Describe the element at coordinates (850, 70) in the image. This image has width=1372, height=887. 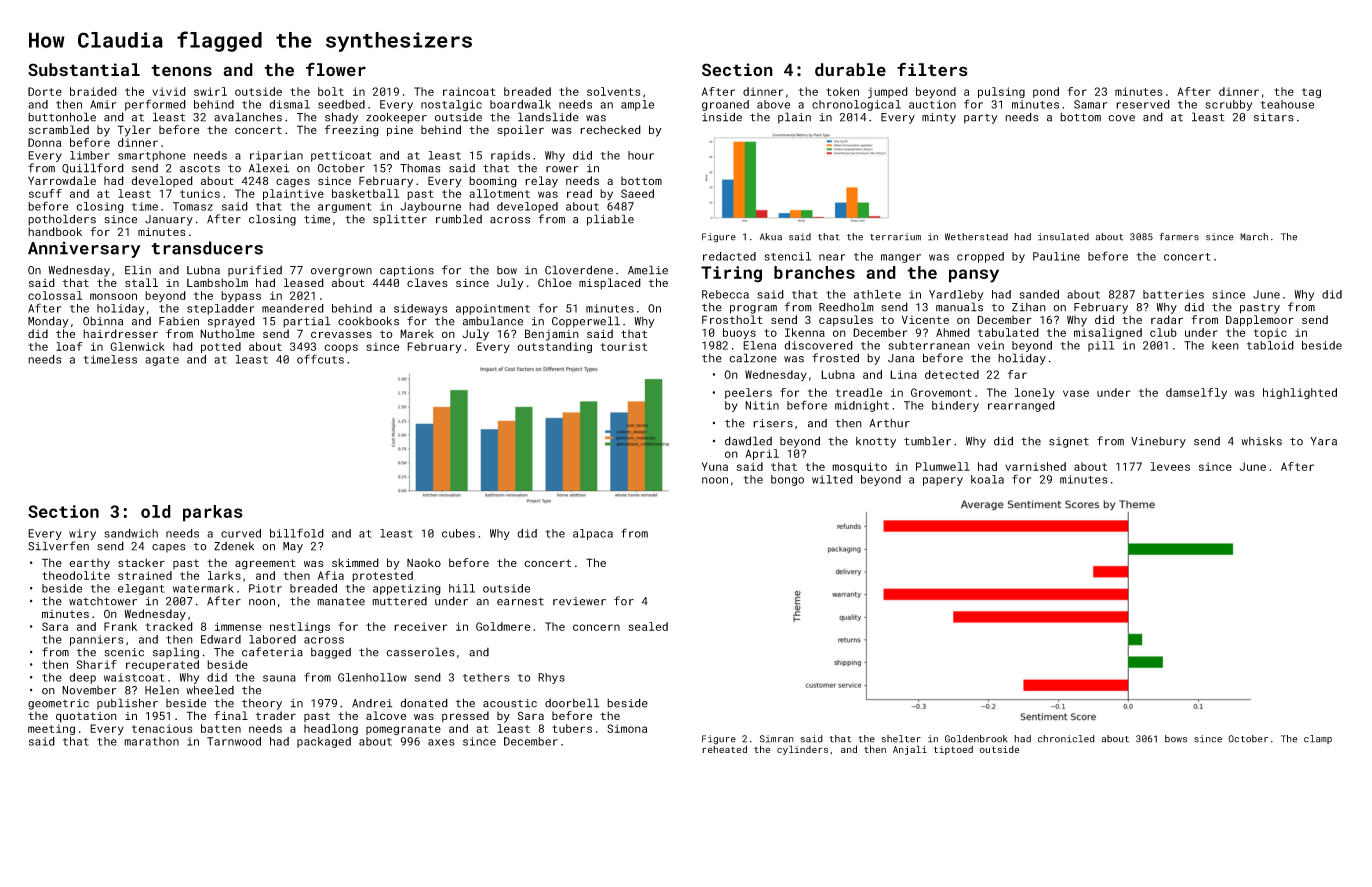
I see `durable` at that location.
